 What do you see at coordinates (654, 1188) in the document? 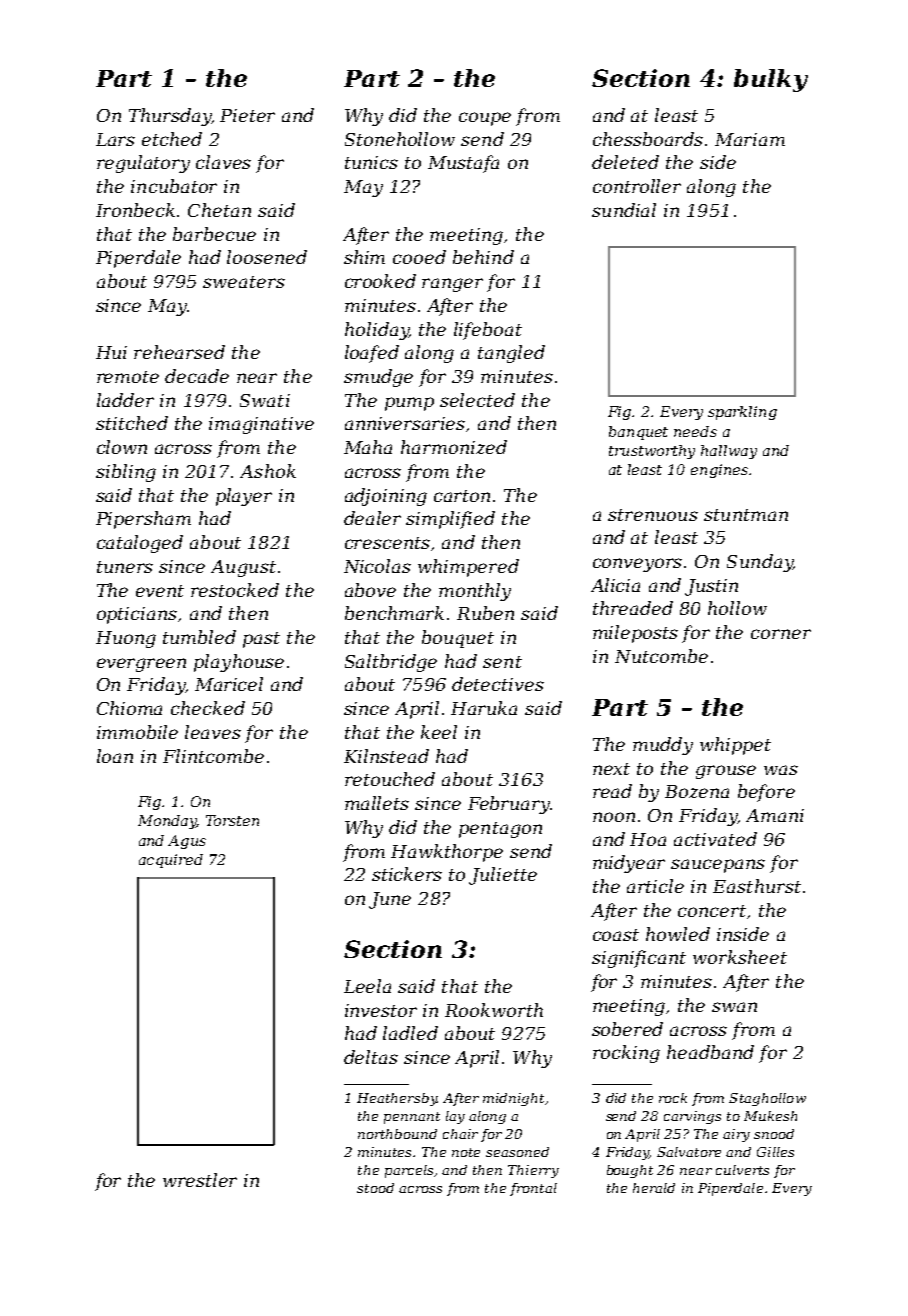
I see `herald` at bounding box center [654, 1188].
